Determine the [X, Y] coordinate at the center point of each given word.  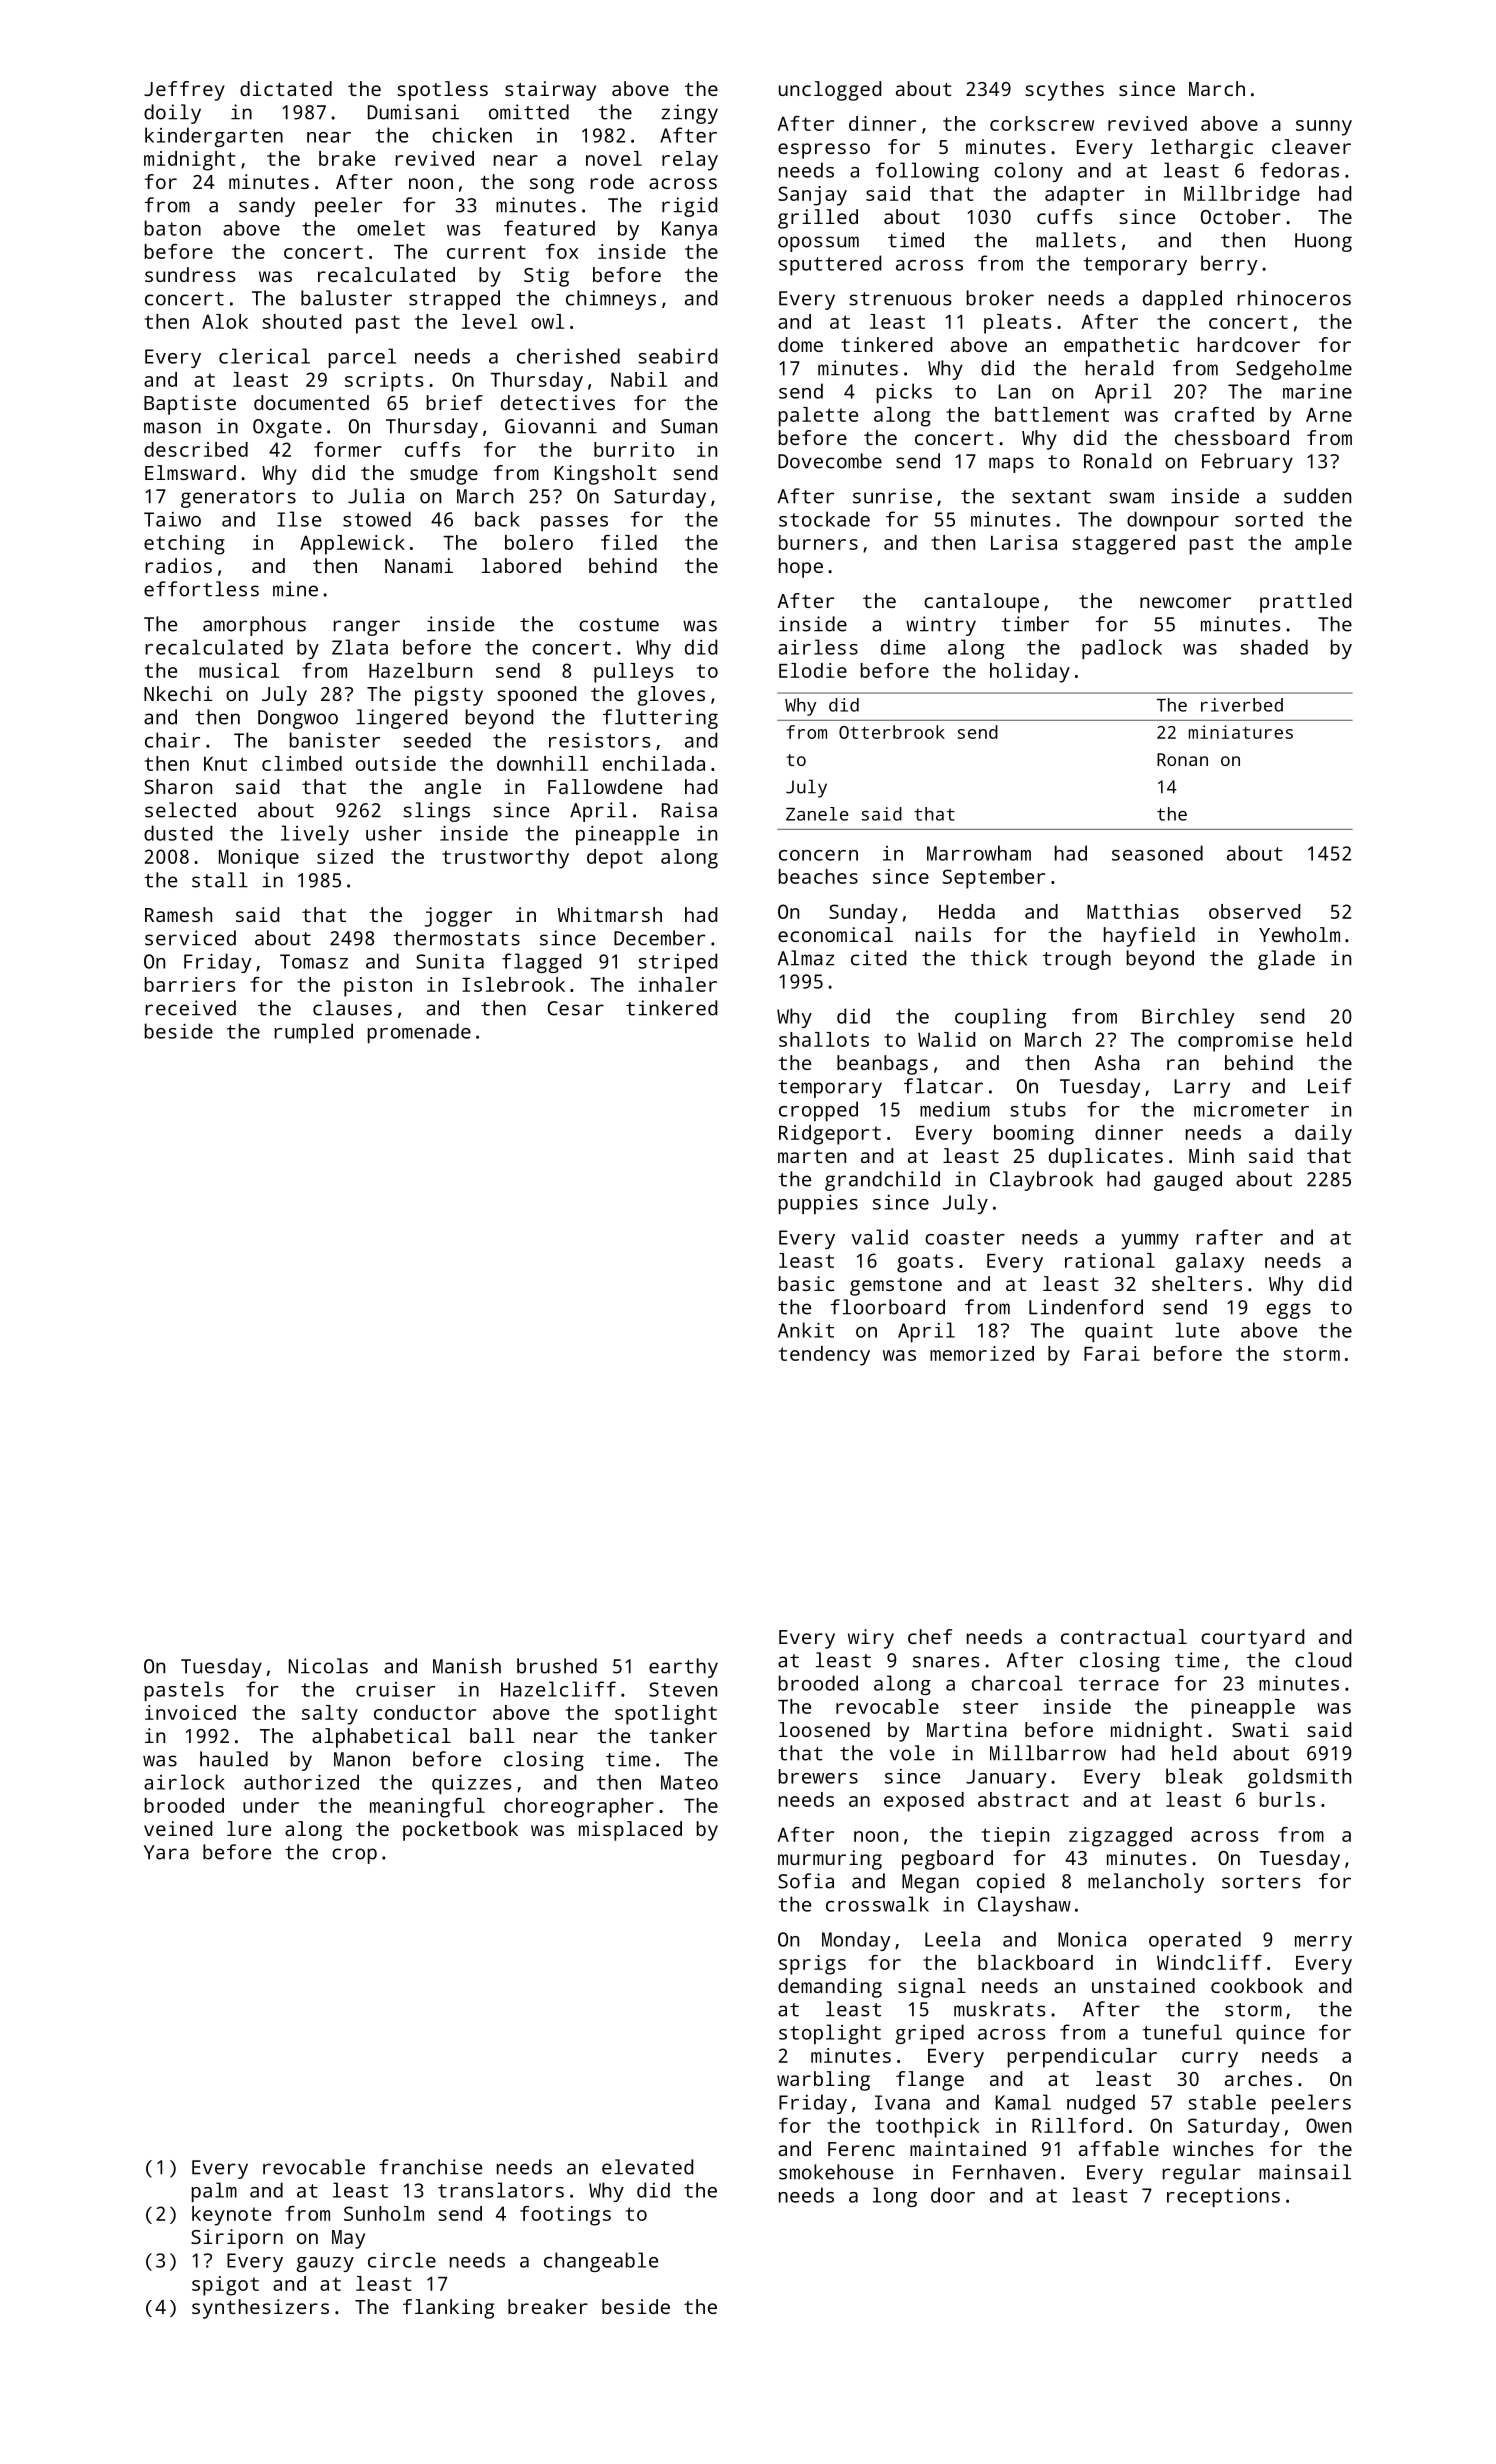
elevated [647, 2167]
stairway [550, 91]
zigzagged [1120, 1837]
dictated [286, 88]
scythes [1064, 91]
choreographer [579, 1808]
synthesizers [260, 2309]
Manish [467, 1666]
